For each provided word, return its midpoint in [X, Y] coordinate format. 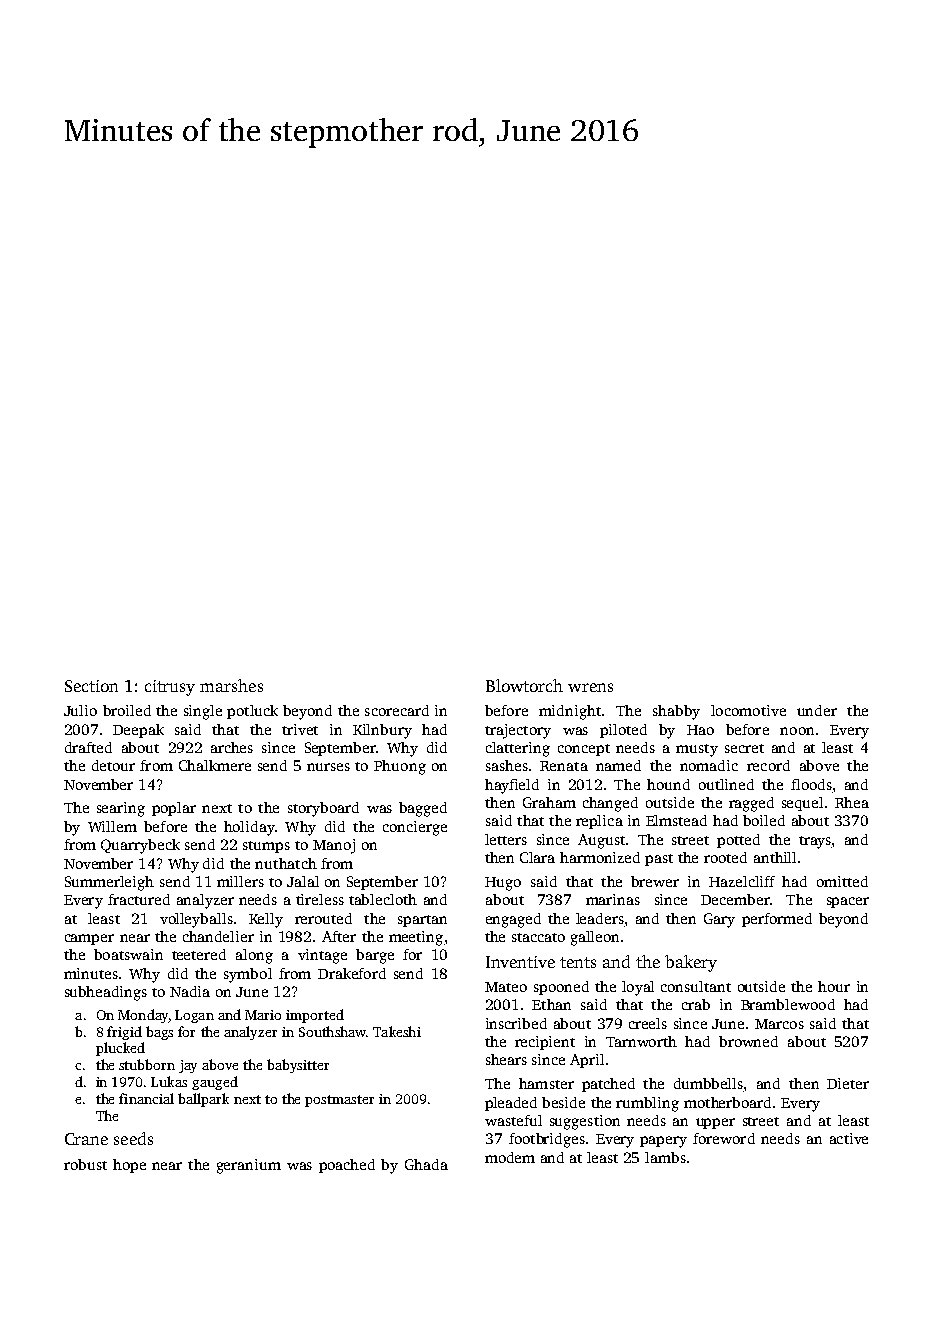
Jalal [303, 881]
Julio [80, 710]
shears [506, 1059]
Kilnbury [382, 731]
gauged [215, 1083]
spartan [422, 921]
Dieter [848, 1083]
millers [240, 881]
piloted [623, 731]
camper [89, 939]
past [659, 860]
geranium [249, 1166]
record [768, 765]
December [735, 899]
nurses [328, 767]
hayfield [512, 786]
